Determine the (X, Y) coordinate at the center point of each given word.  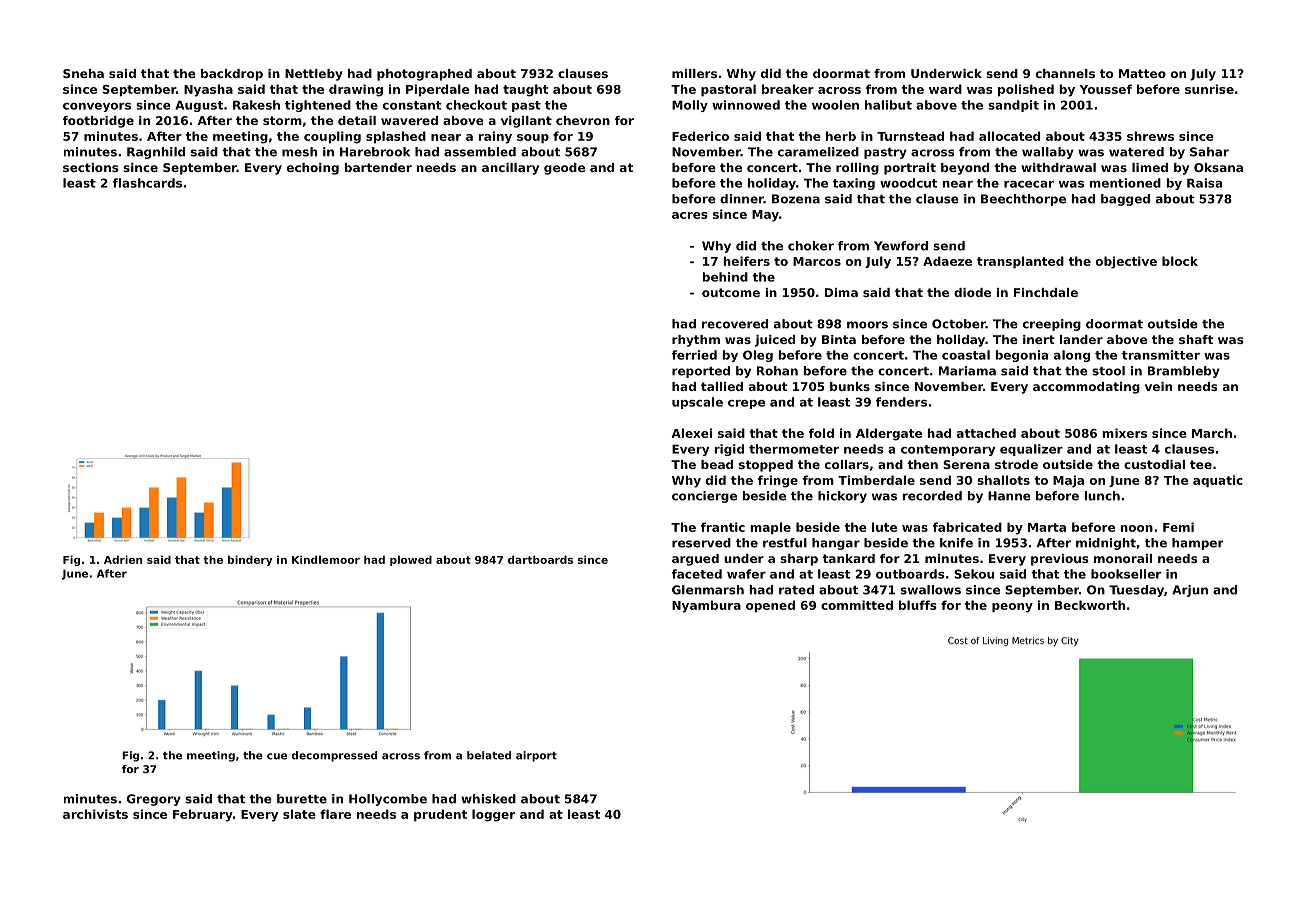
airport (536, 756)
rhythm (696, 341)
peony (1012, 608)
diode (972, 292)
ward (945, 89)
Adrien (123, 559)
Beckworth (1090, 605)
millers (694, 73)
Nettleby (314, 75)
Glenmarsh (708, 590)
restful (785, 543)
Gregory (154, 800)
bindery (250, 560)
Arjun (1190, 591)
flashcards (147, 183)
